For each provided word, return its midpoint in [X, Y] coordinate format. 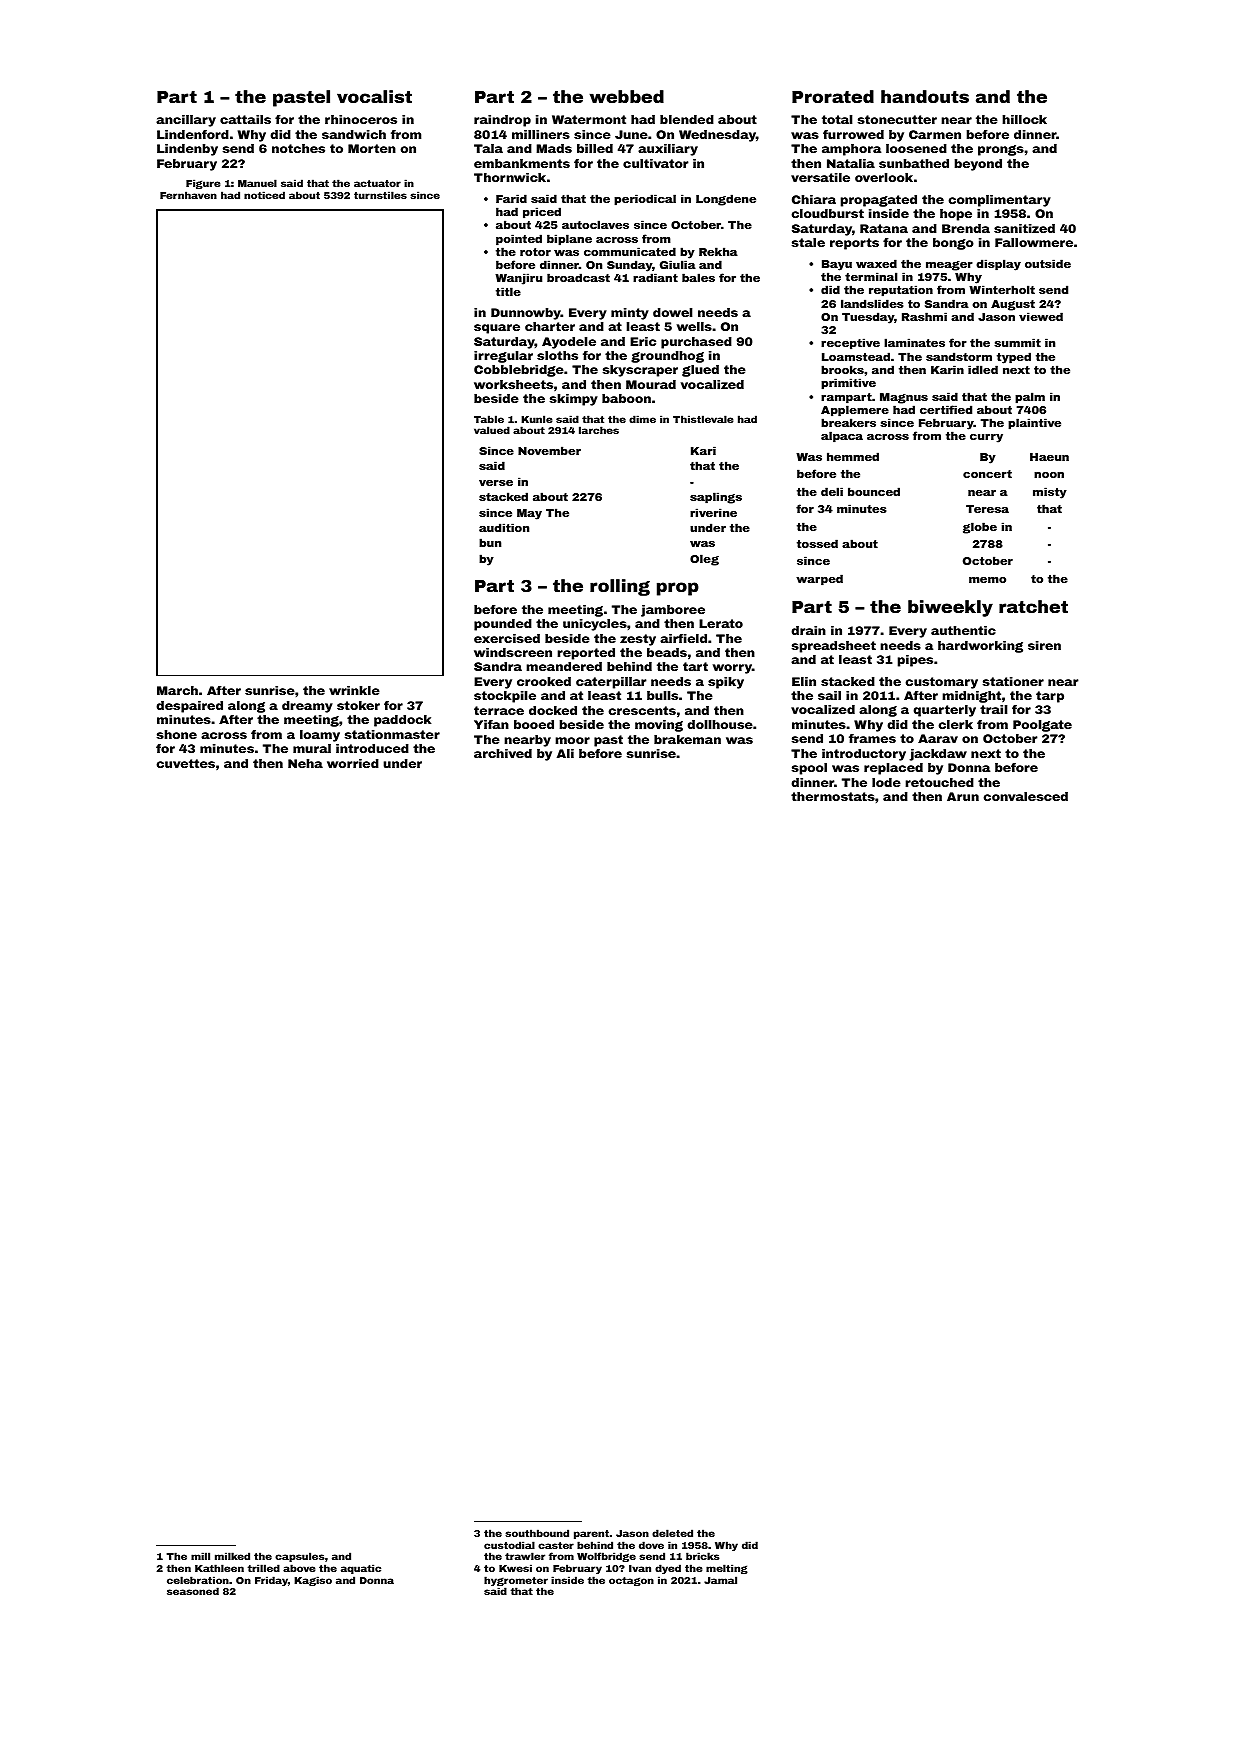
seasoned [193, 1591]
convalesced [1026, 796]
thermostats [833, 796]
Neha [305, 763]
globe [980, 528]
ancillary [186, 121]
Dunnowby [526, 314]
